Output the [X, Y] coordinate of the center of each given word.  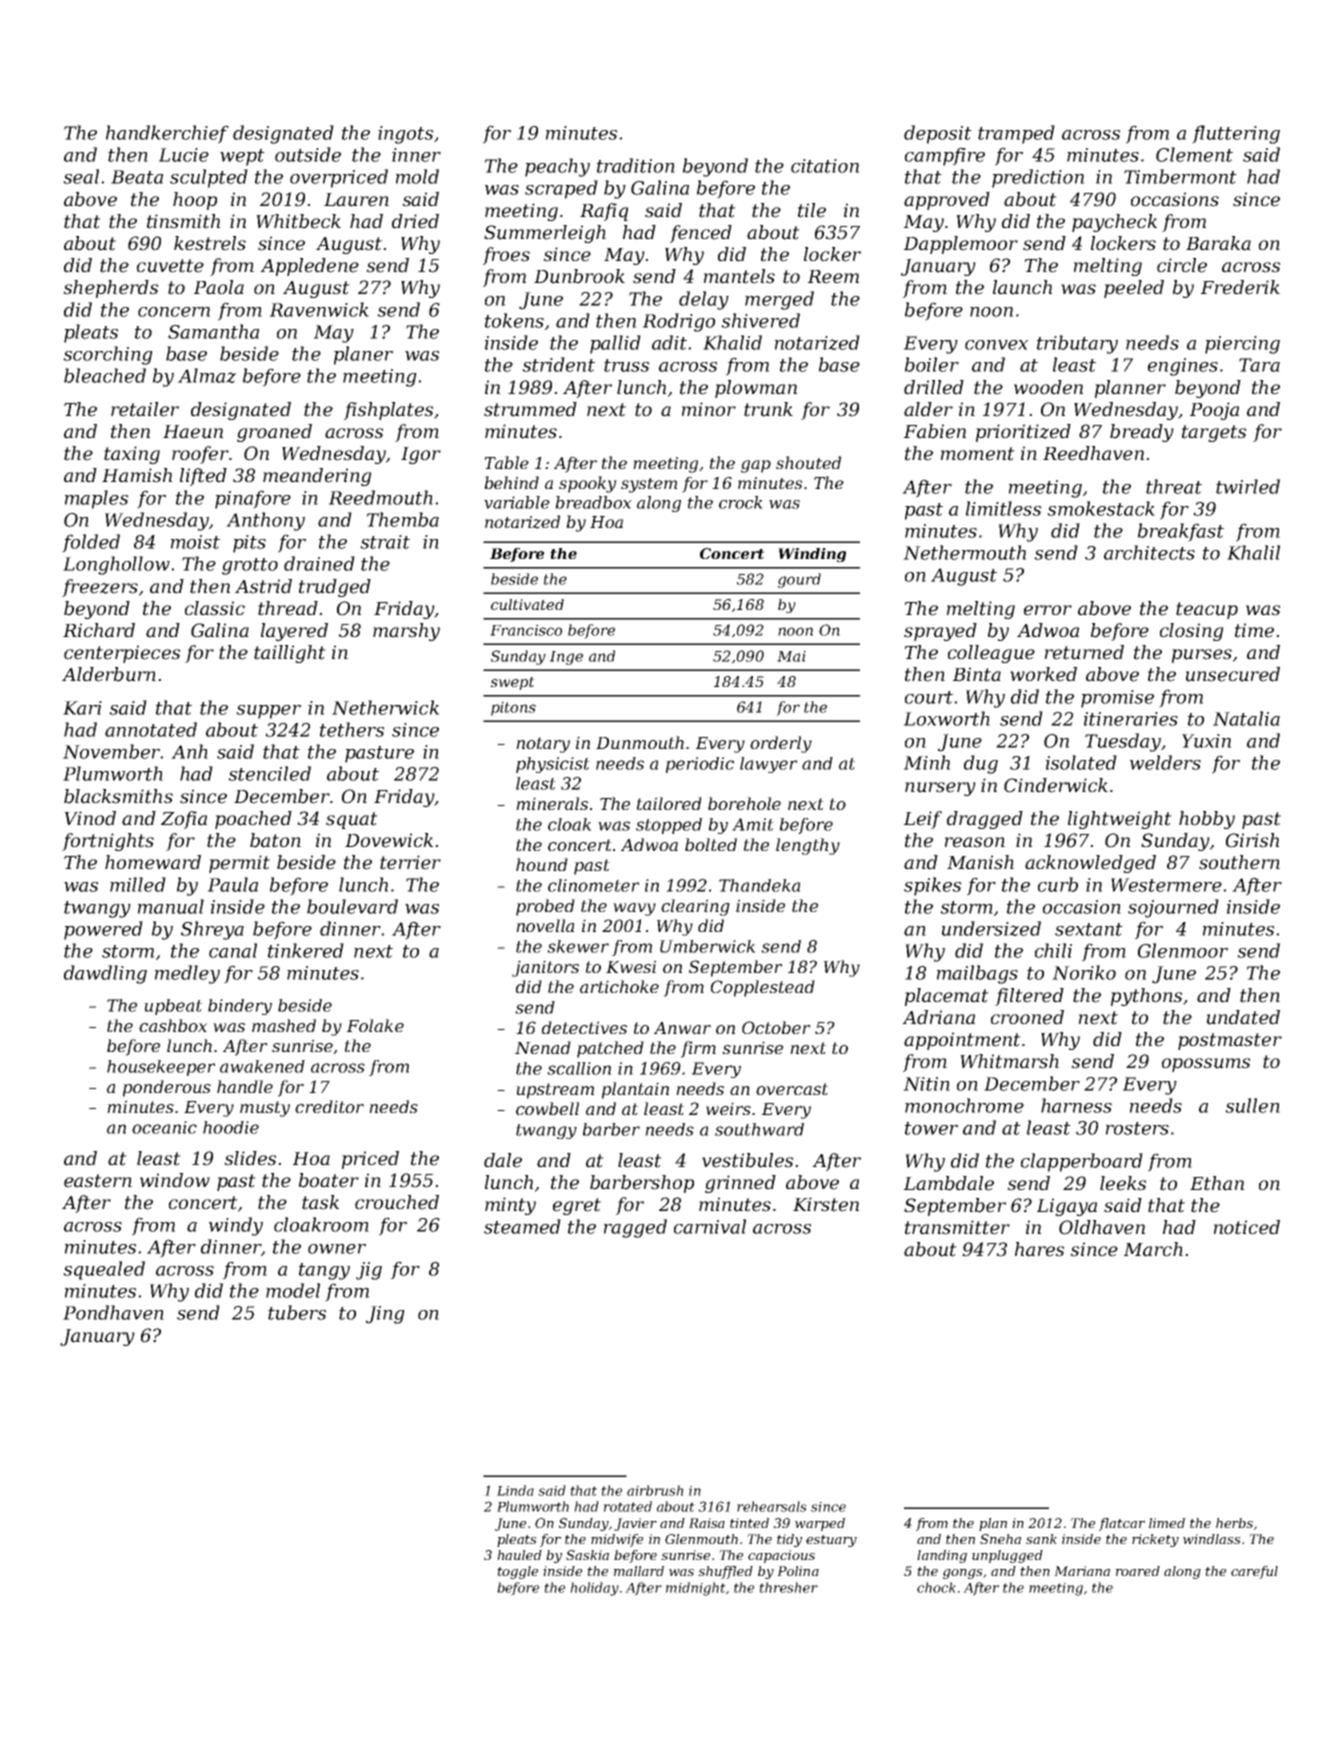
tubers [297, 1312]
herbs [1234, 1523]
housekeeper [161, 1068]
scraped [561, 189]
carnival [710, 1226]
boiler [932, 364]
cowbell [547, 1108]
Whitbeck [298, 221]
